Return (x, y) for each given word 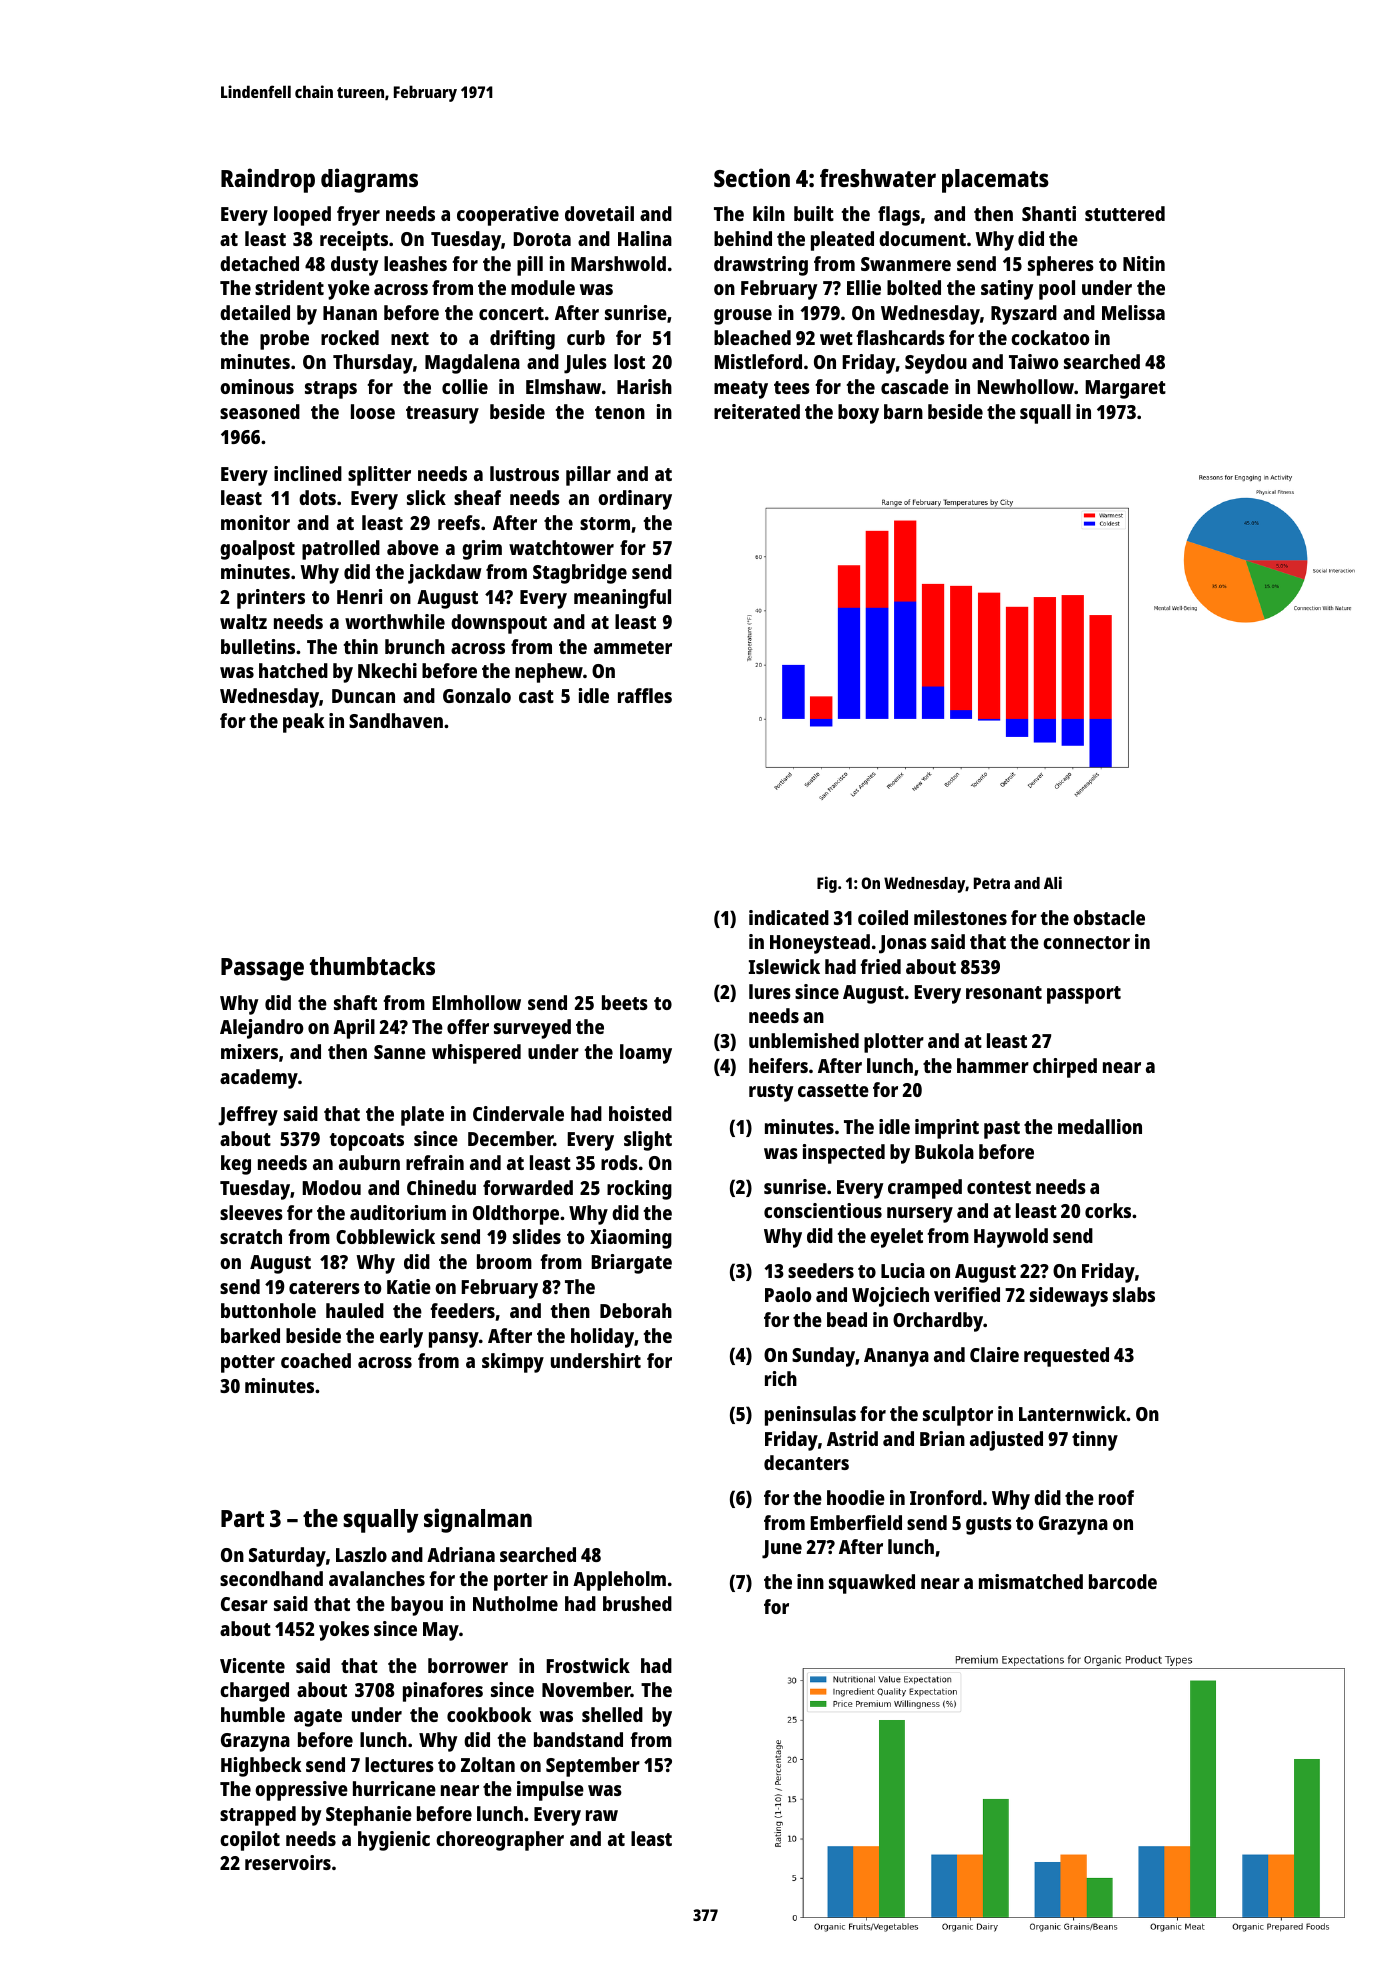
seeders (821, 1270)
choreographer (500, 1841)
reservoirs (288, 1862)
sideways (1069, 1297)
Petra (992, 883)
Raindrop (268, 180)
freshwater (878, 178)
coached (316, 1360)
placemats (995, 181)
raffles (645, 695)
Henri (359, 596)
